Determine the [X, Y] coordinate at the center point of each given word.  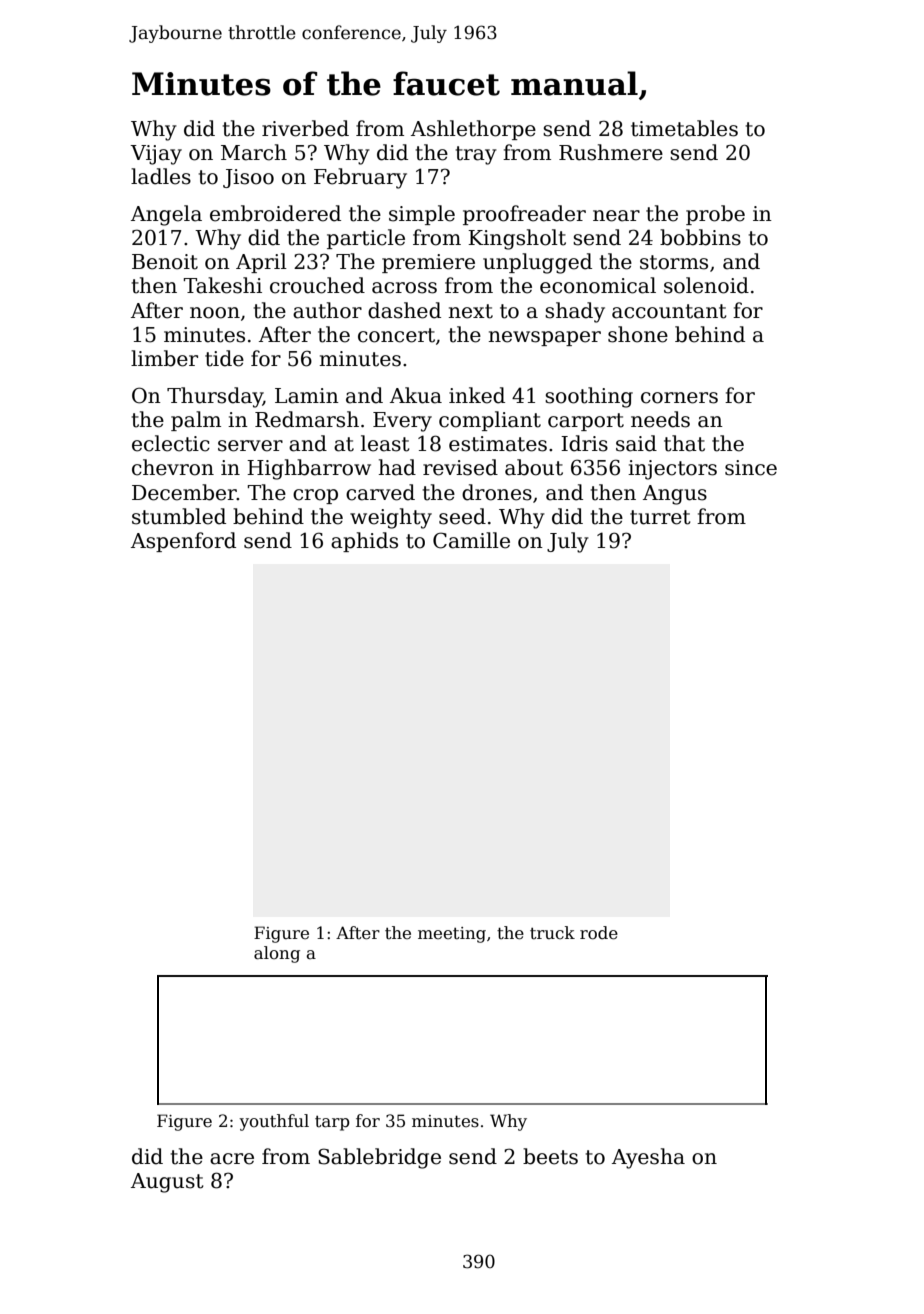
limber [164, 358]
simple [422, 215]
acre [232, 1159]
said [636, 443]
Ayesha [648, 1158]
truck [552, 933]
